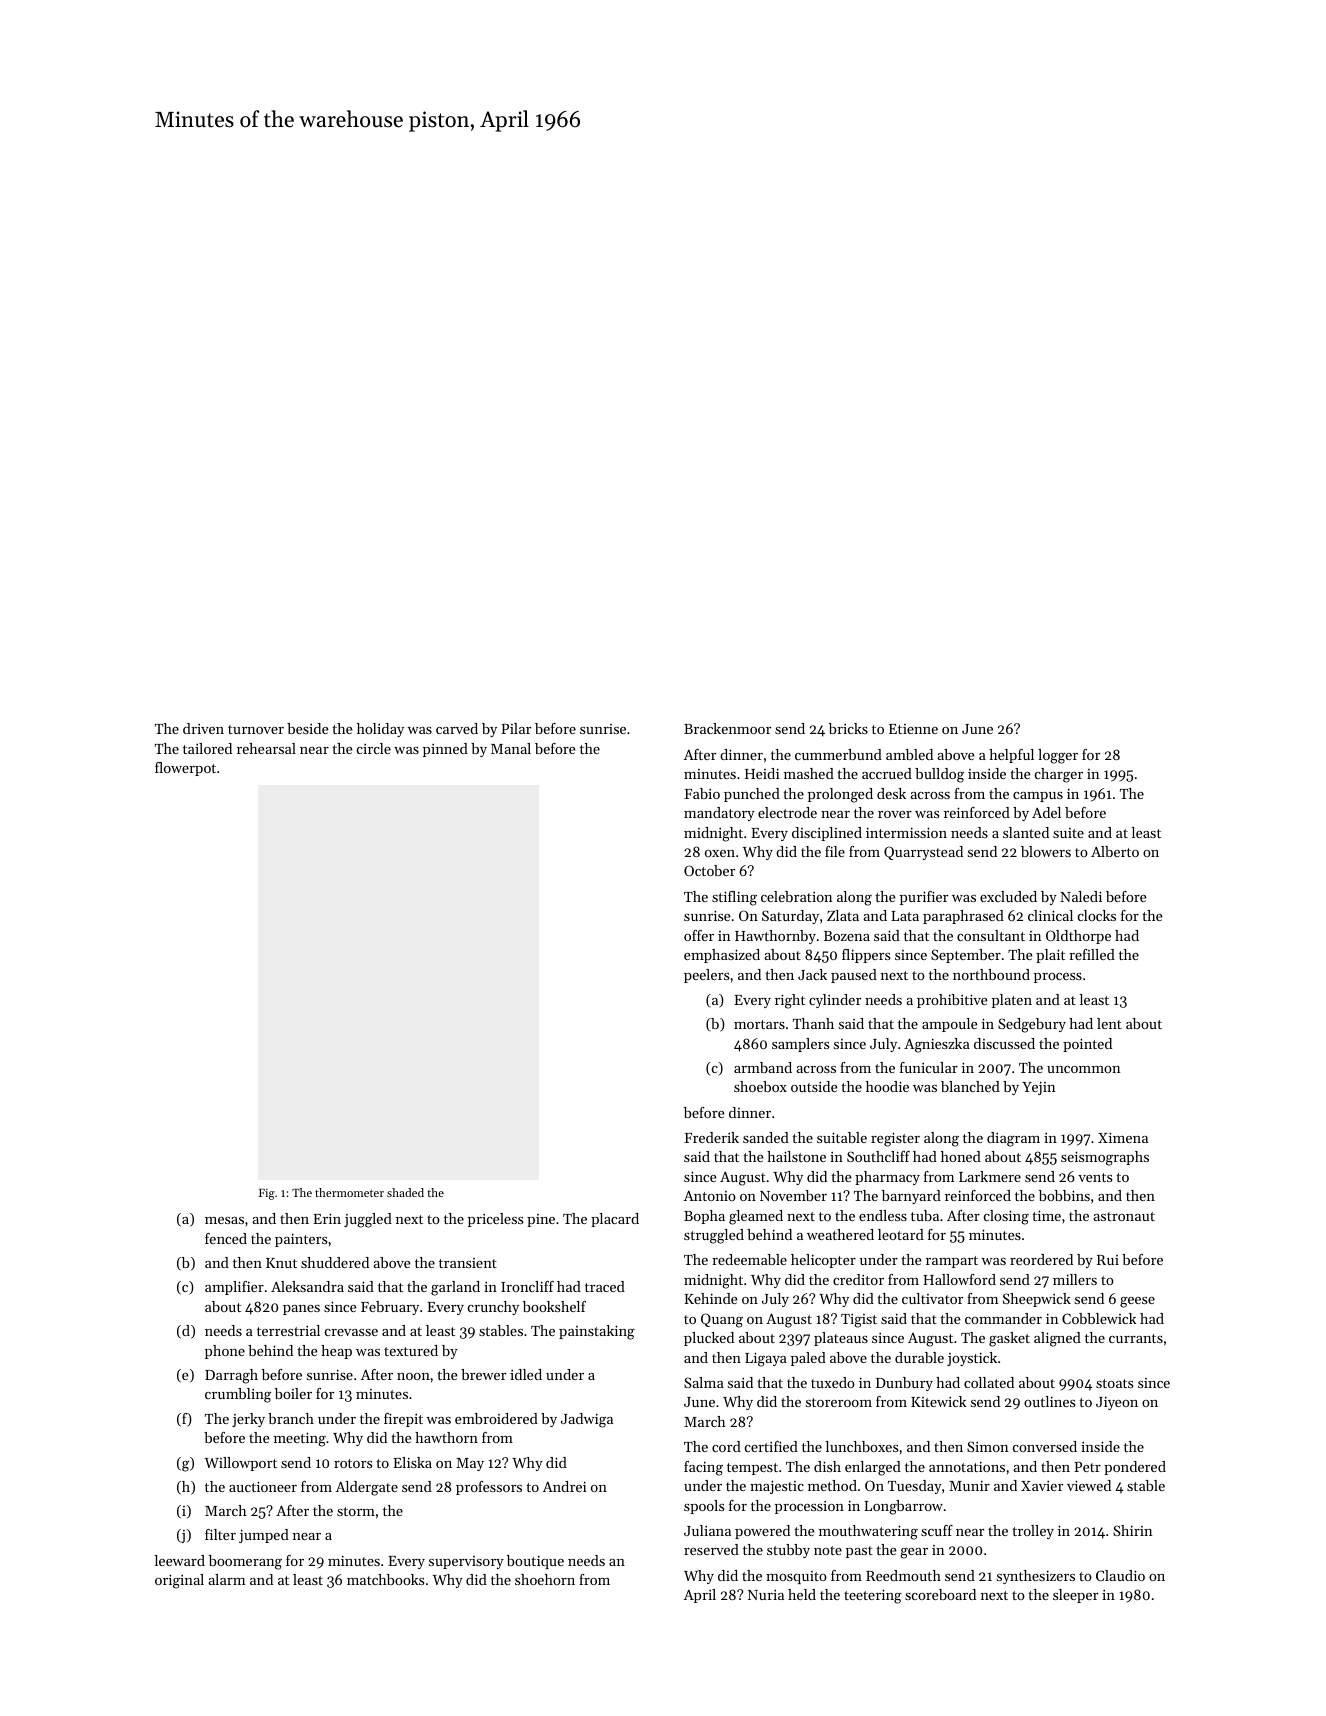  What do you see at coordinates (267, 1194) in the image?
I see `Fig` at bounding box center [267, 1194].
